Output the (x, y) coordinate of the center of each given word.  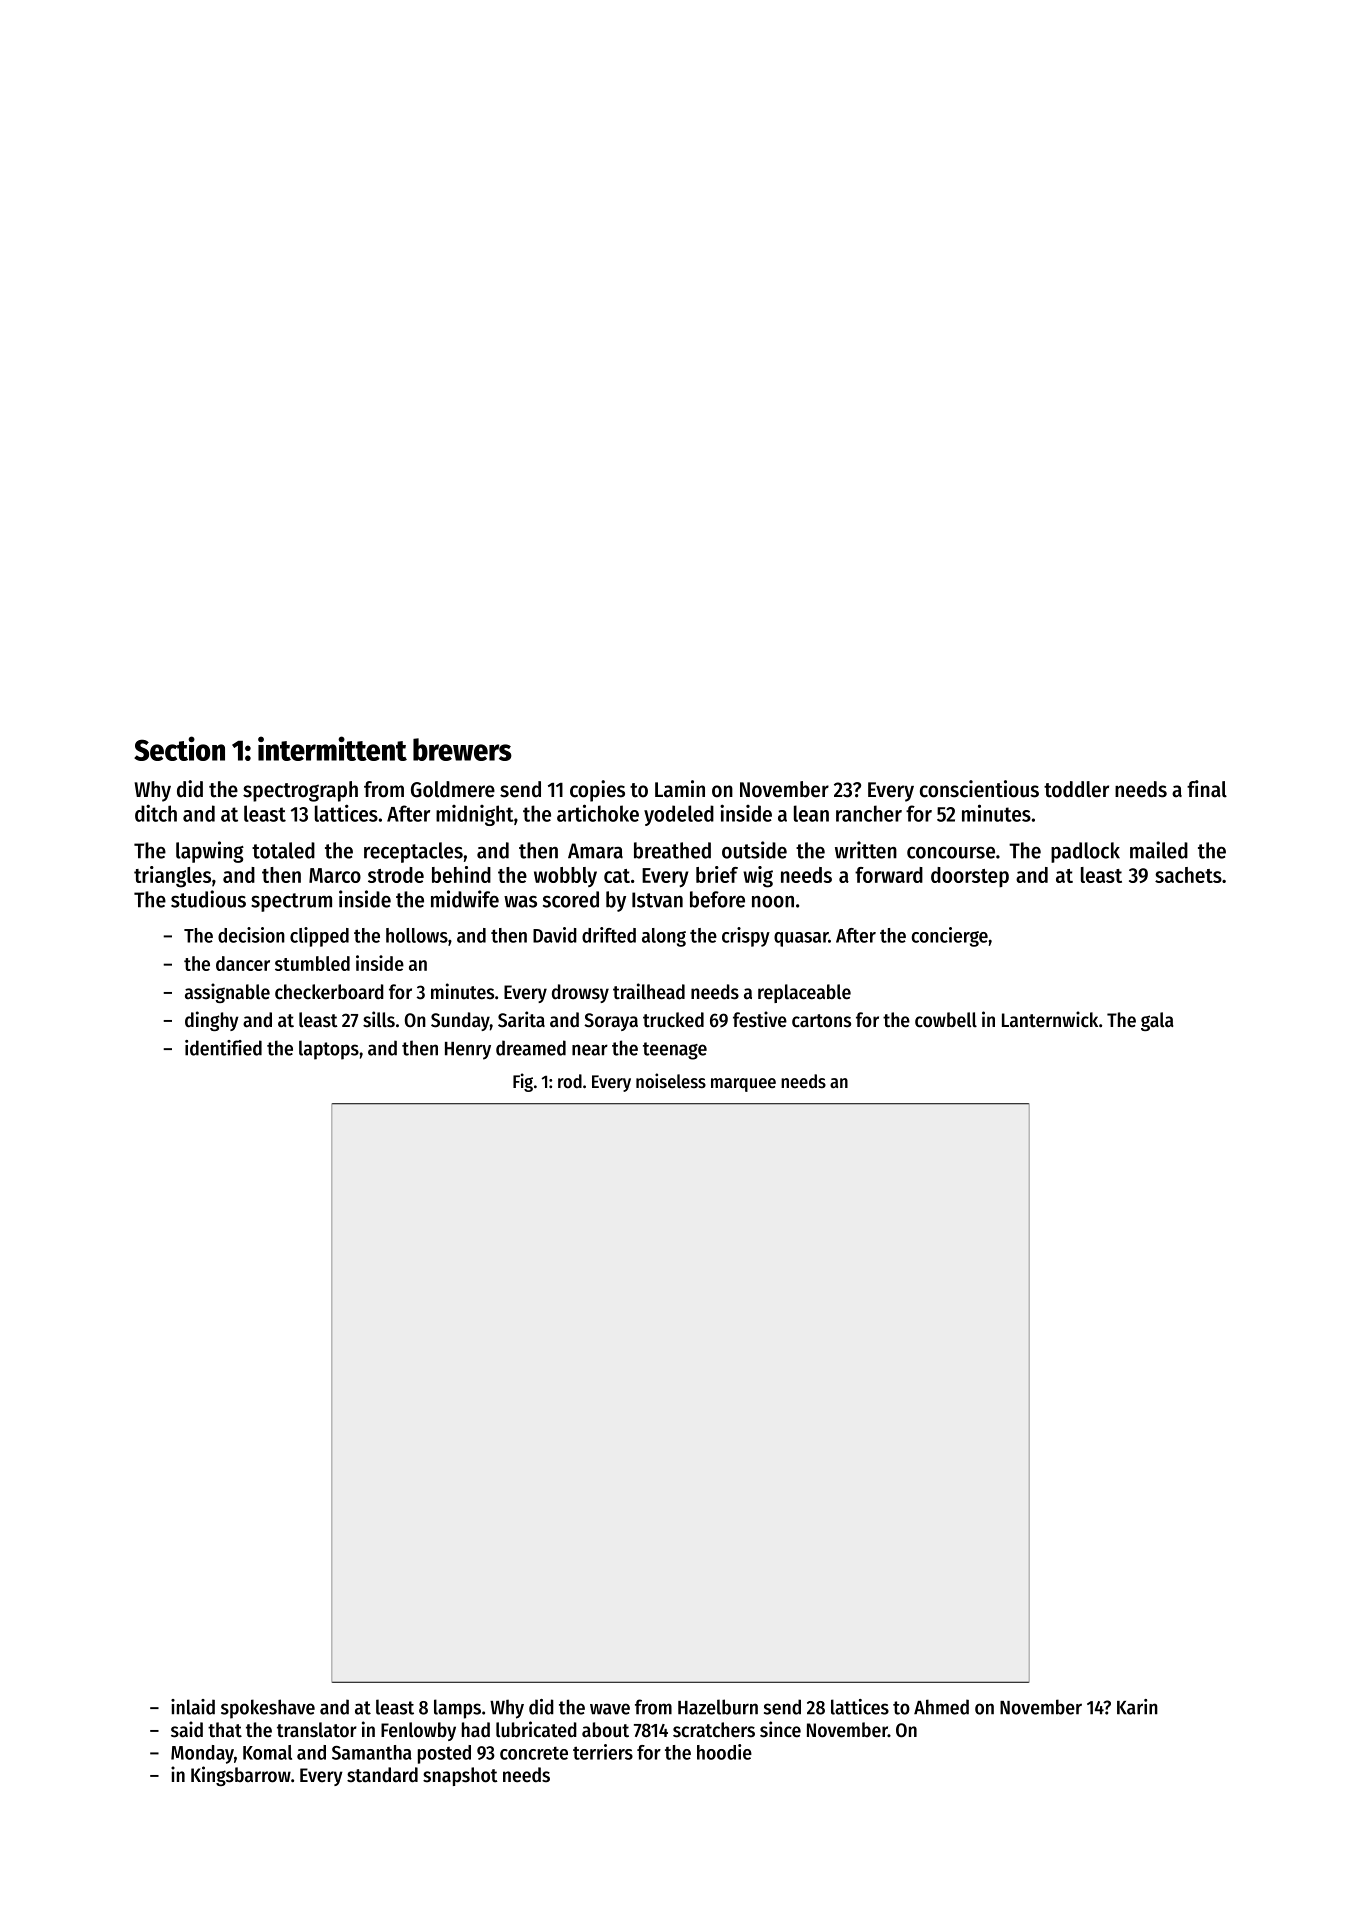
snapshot (460, 1776)
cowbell (946, 1020)
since (780, 1729)
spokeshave (268, 1709)
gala (1157, 1021)
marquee (743, 1085)
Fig (523, 1082)
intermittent (332, 748)
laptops (329, 1050)
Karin (1137, 1707)
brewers (462, 749)
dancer (243, 963)
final (1207, 789)
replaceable (804, 993)
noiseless (671, 1081)
